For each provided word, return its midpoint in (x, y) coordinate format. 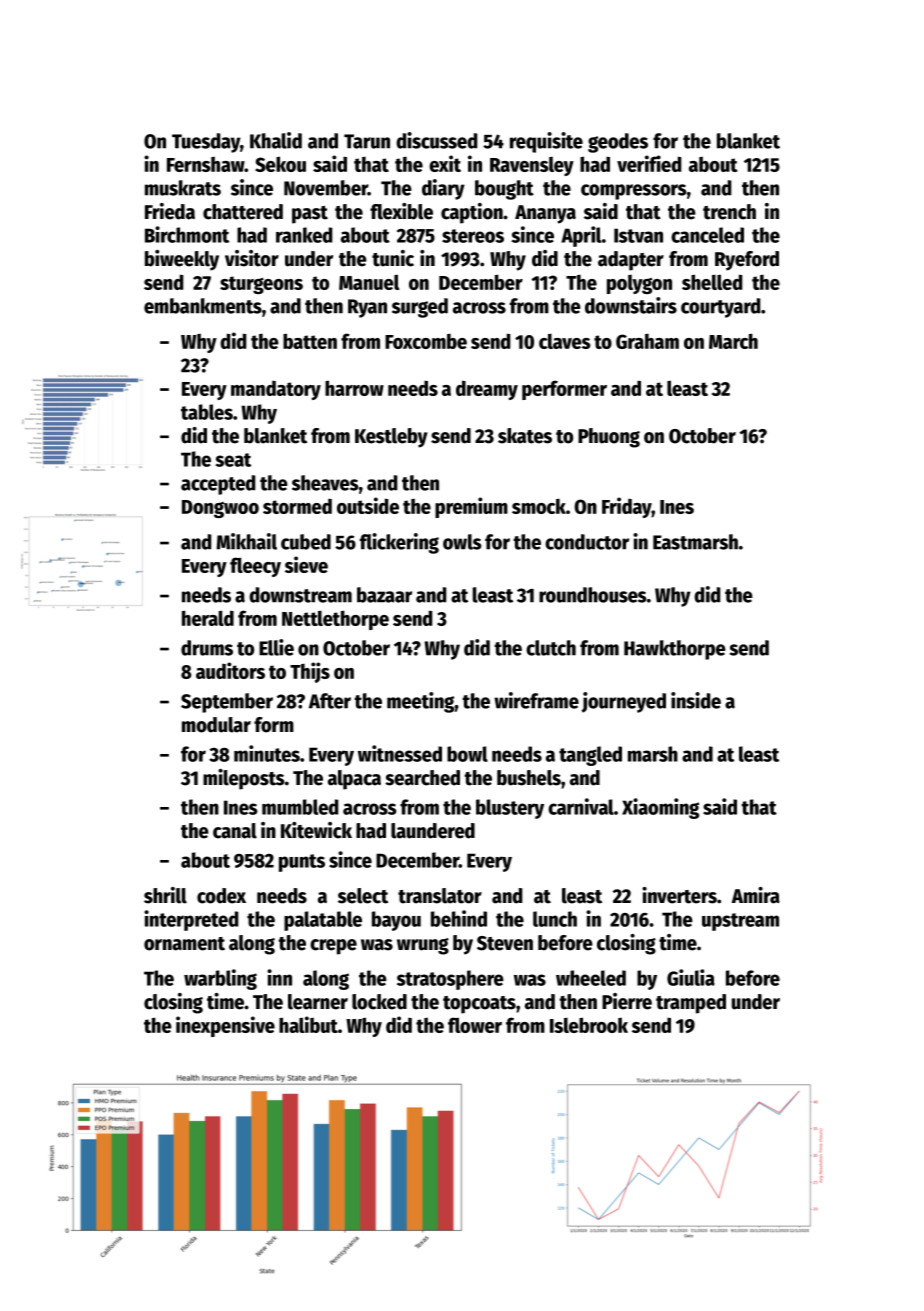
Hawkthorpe (675, 650)
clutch (551, 648)
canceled (707, 235)
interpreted (191, 920)
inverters (679, 895)
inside (696, 700)
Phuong (609, 438)
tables (207, 412)
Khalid (276, 140)
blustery (510, 809)
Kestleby (391, 438)
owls (462, 542)
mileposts (244, 779)
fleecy (255, 567)
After (330, 701)
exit (445, 163)
